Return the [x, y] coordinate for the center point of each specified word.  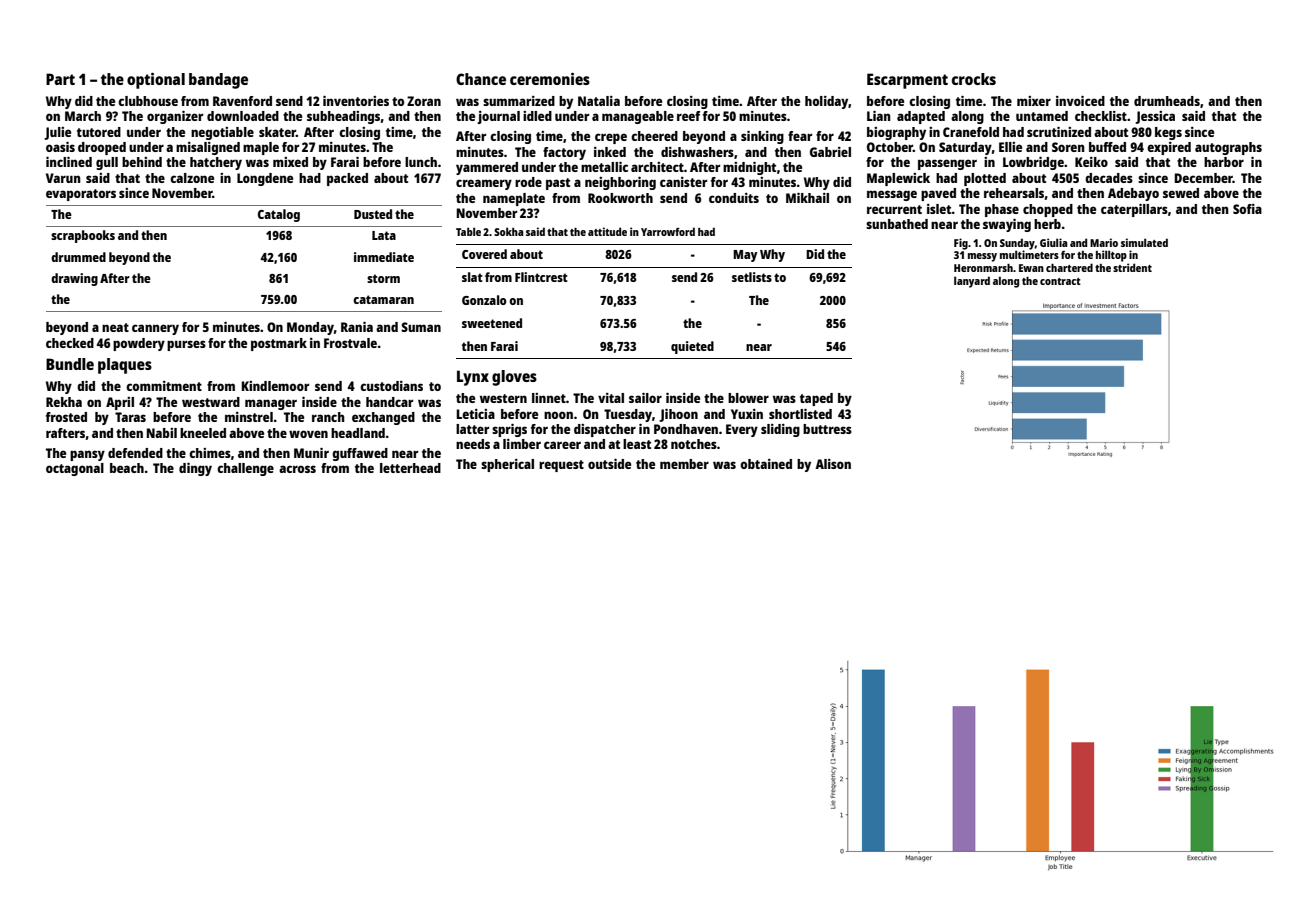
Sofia [1247, 209]
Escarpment [907, 81]
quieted [692, 347]
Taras [130, 417]
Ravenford [242, 101]
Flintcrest [541, 277]
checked [70, 343]
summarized [519, 101]
